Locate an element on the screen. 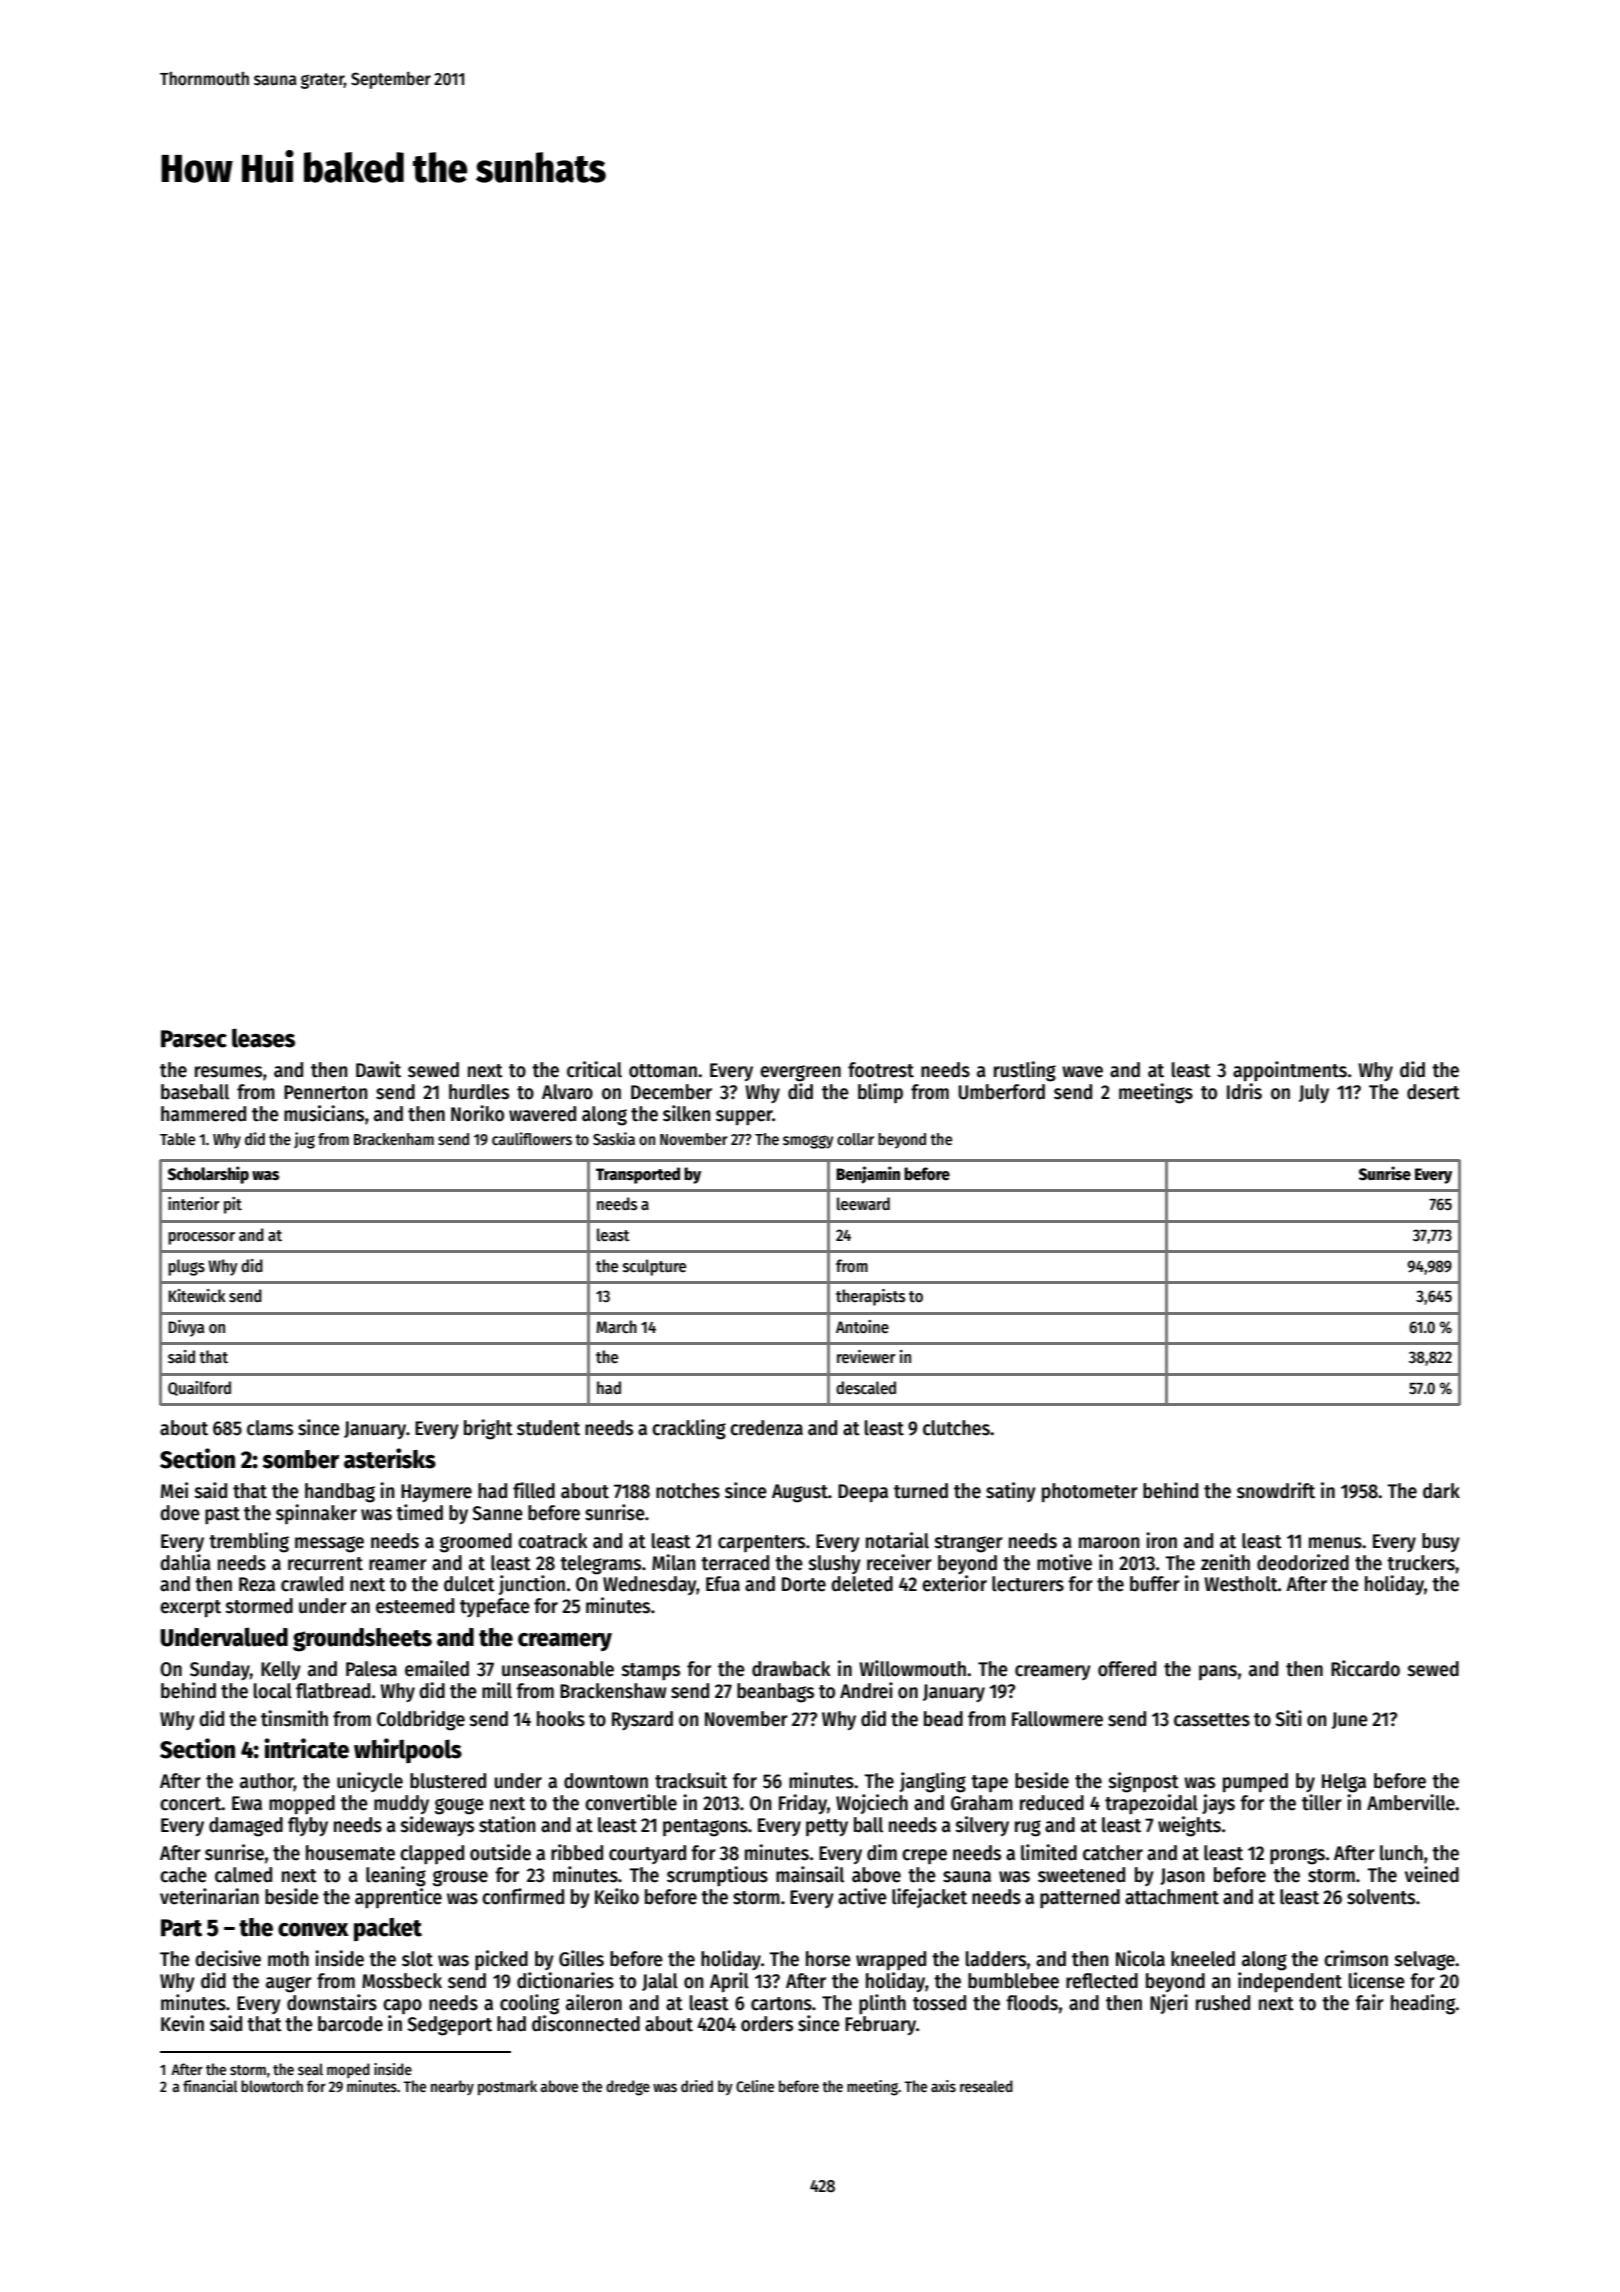  ottoman is located at coordinates (663, 1071).
